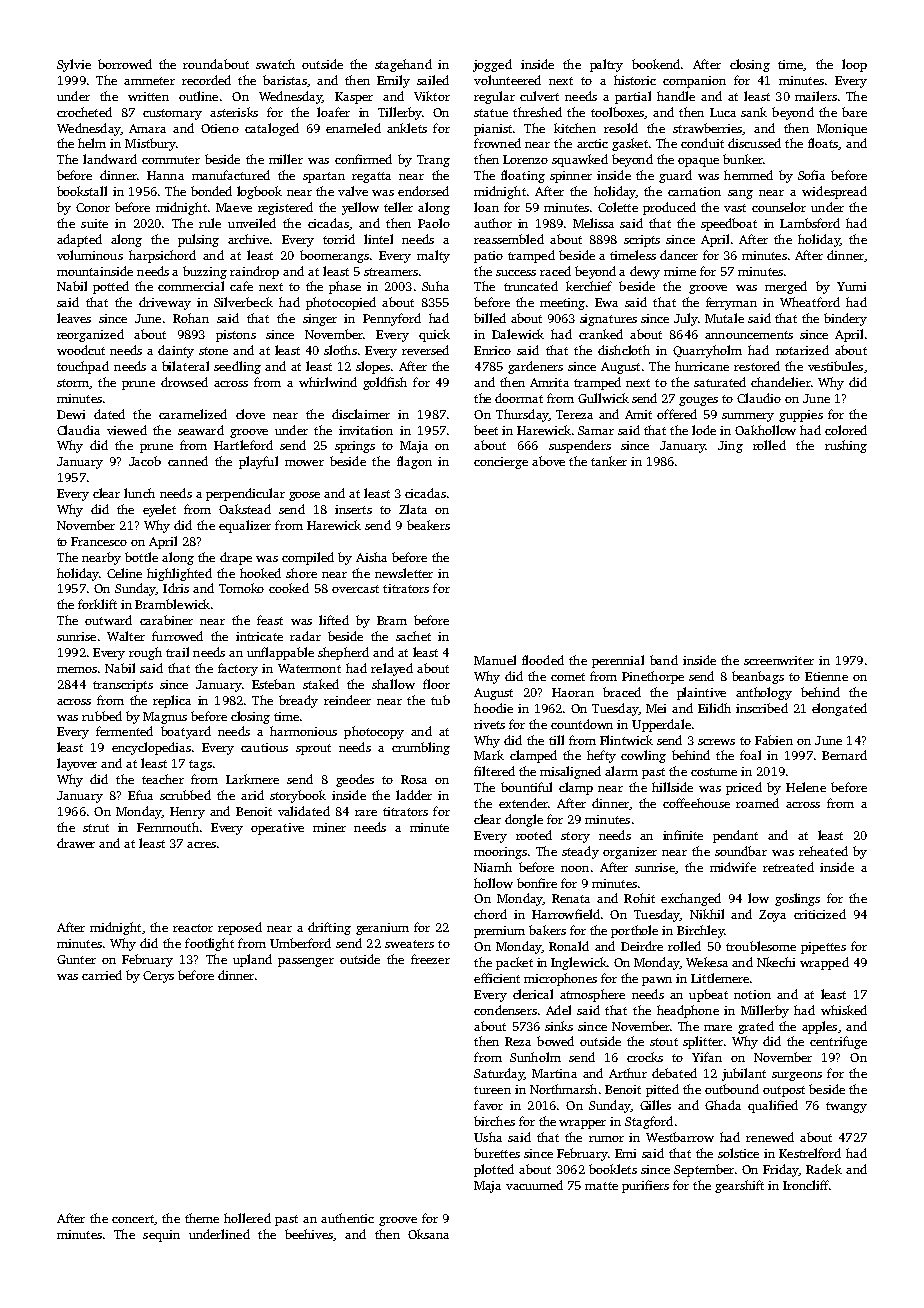 The image size is (924, 1308). What do you see at coordinates (534, 1185) in the document?
I see `vacuumed` at bounding box center [534, 1185].
